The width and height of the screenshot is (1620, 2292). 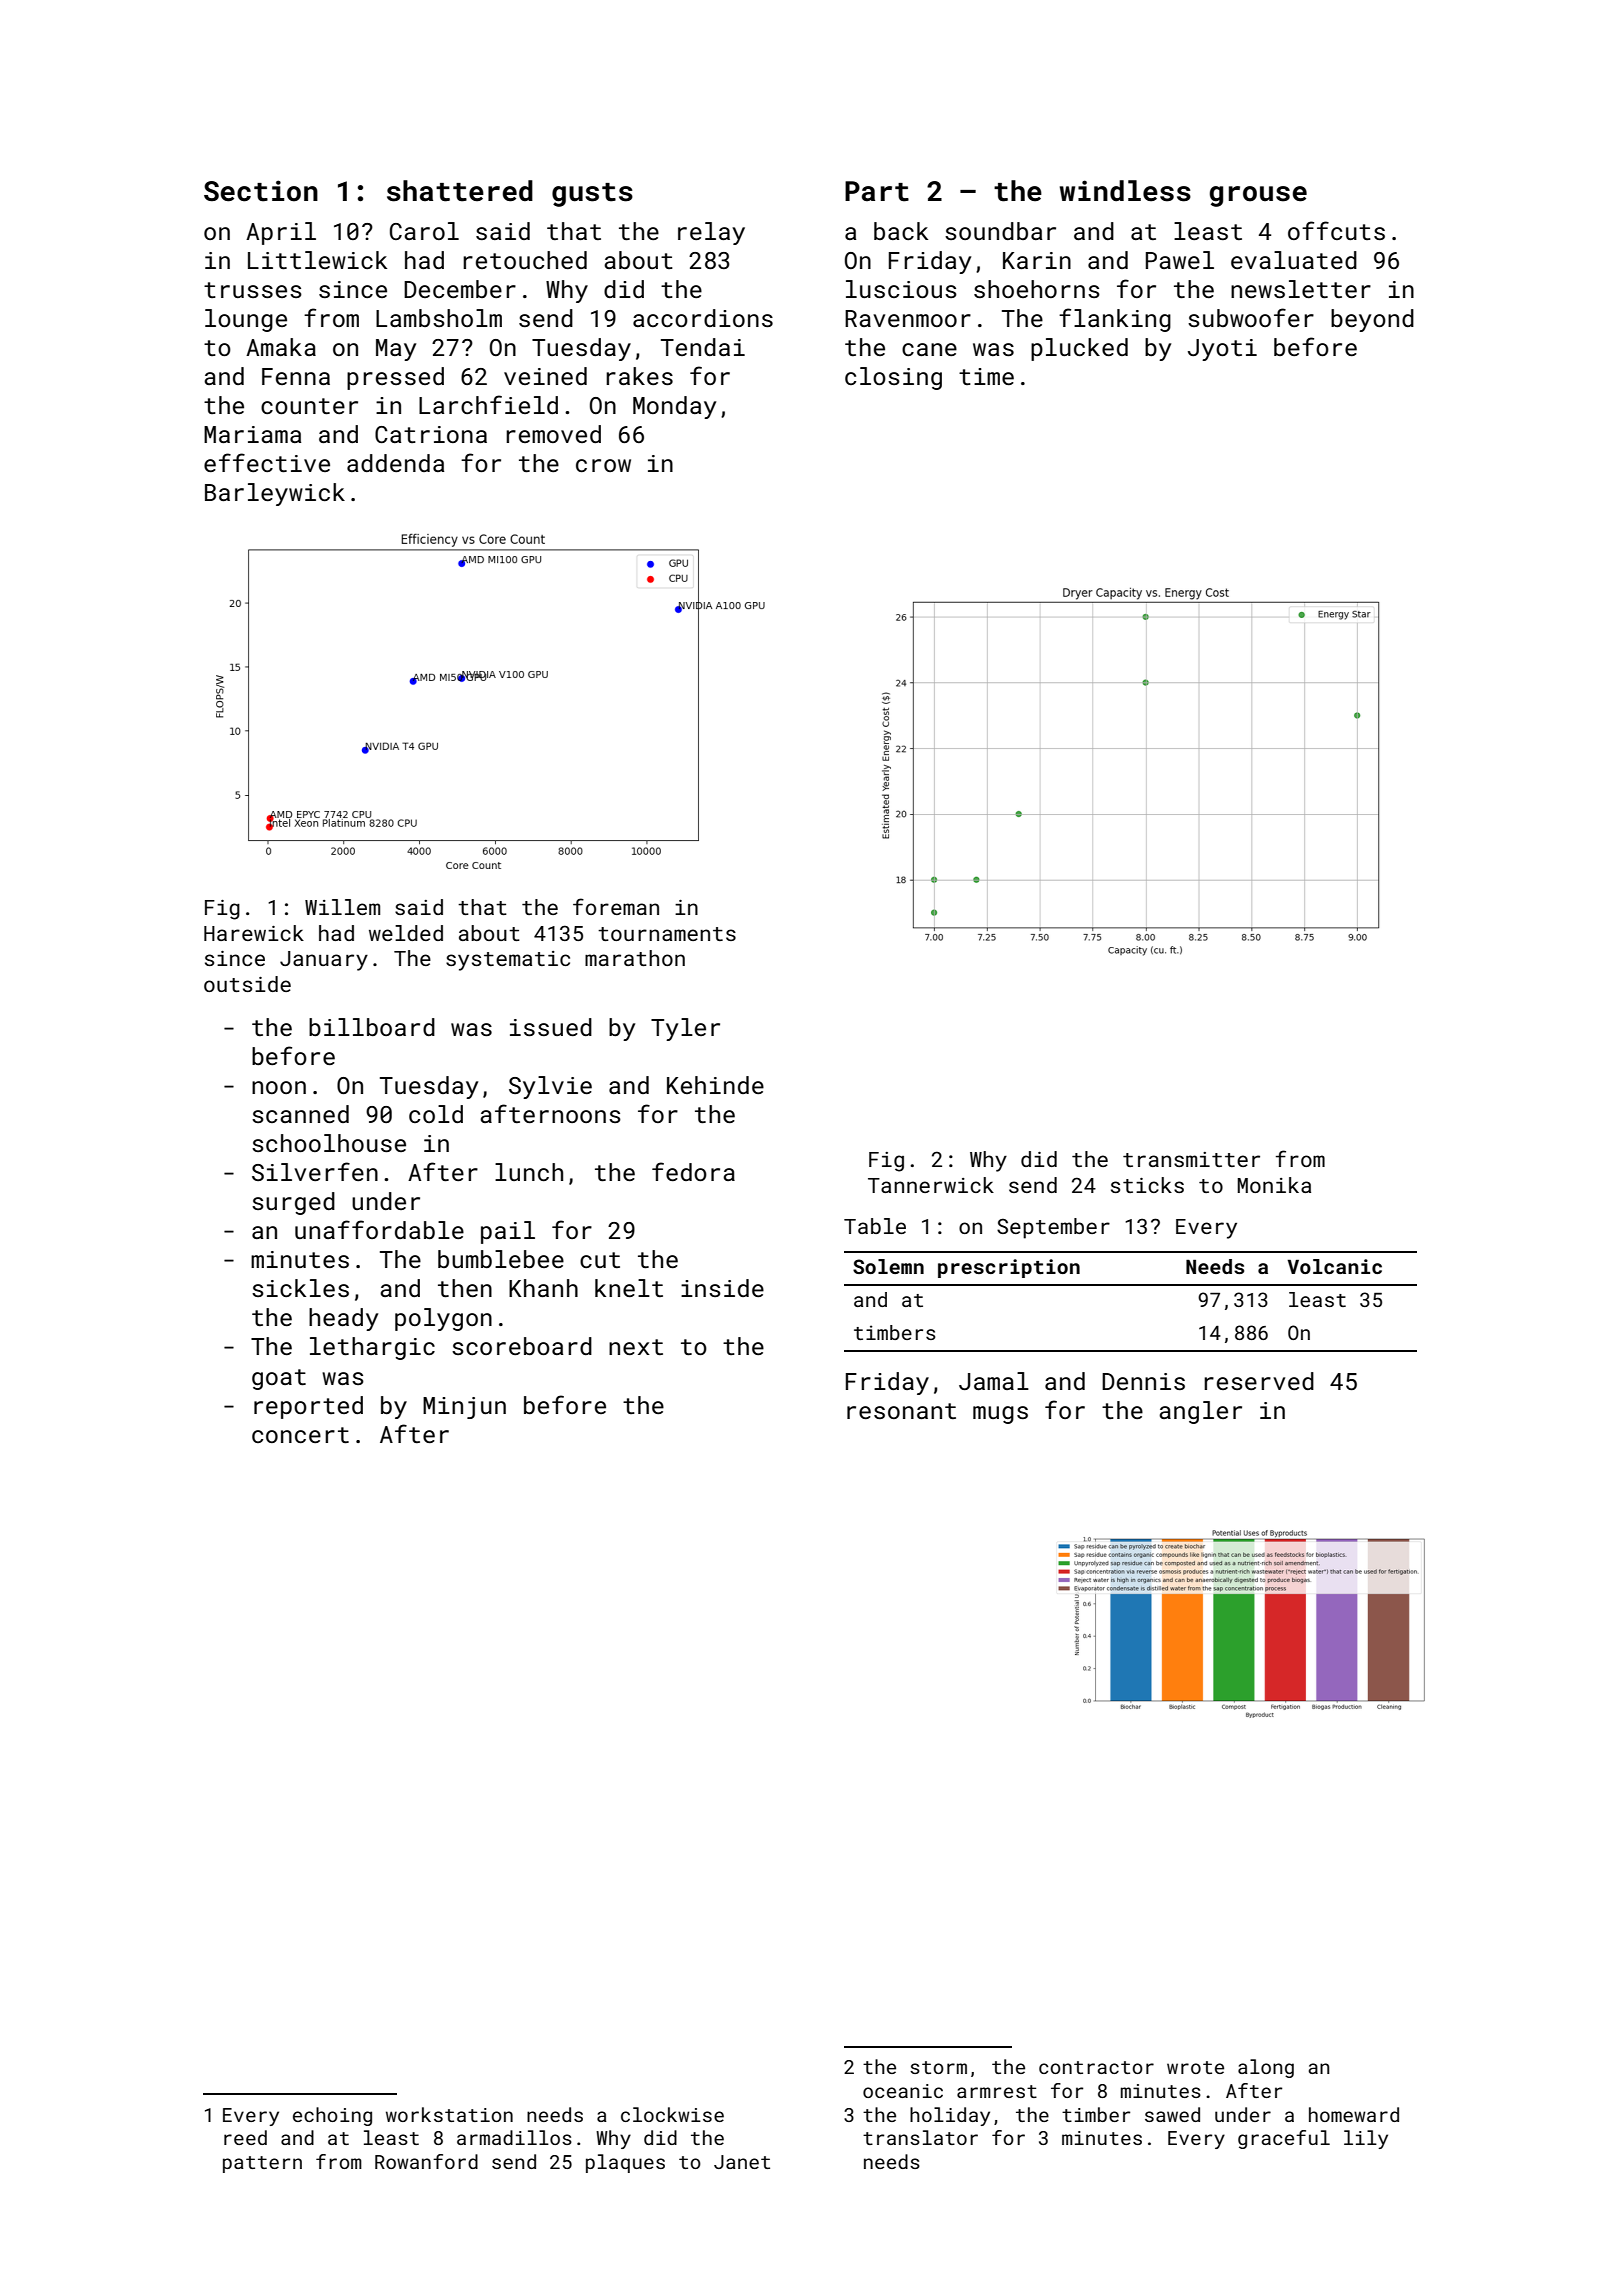 What do you see at coordinates (1147, 1185) in the screenshot?
I see `sticks` at bounding box center [1147, 1185].
